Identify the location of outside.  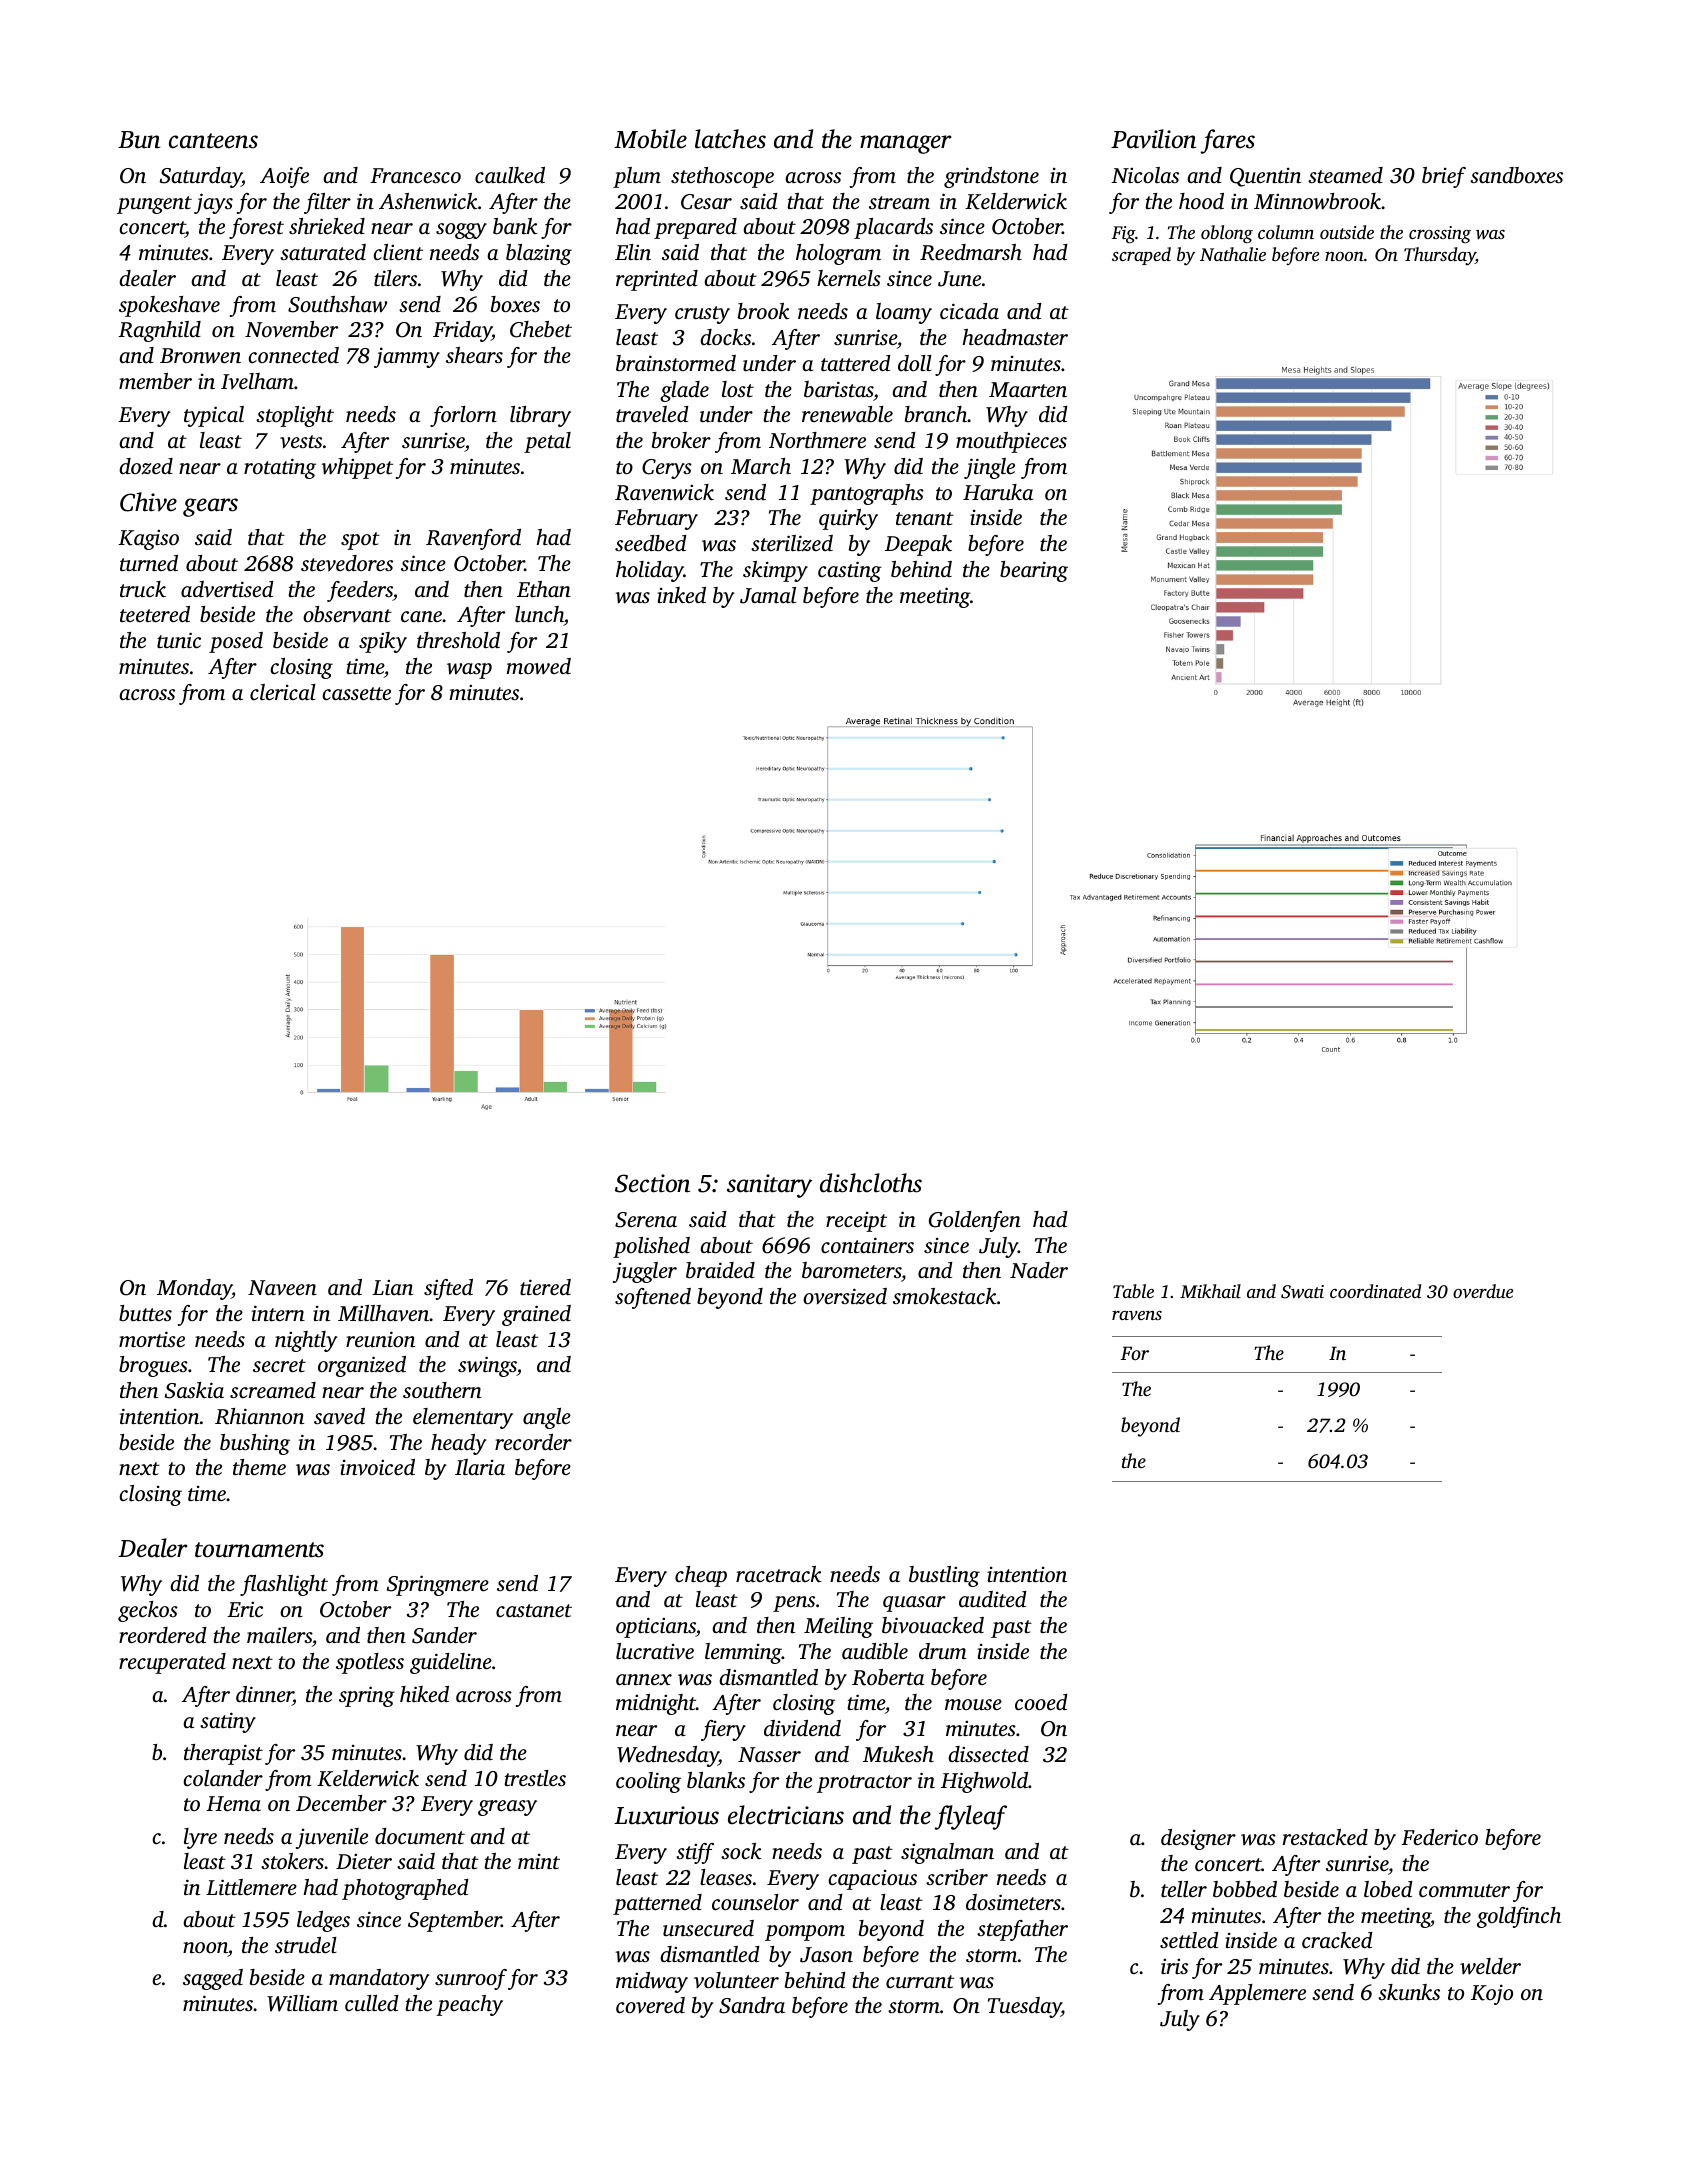
(1347, 232).
